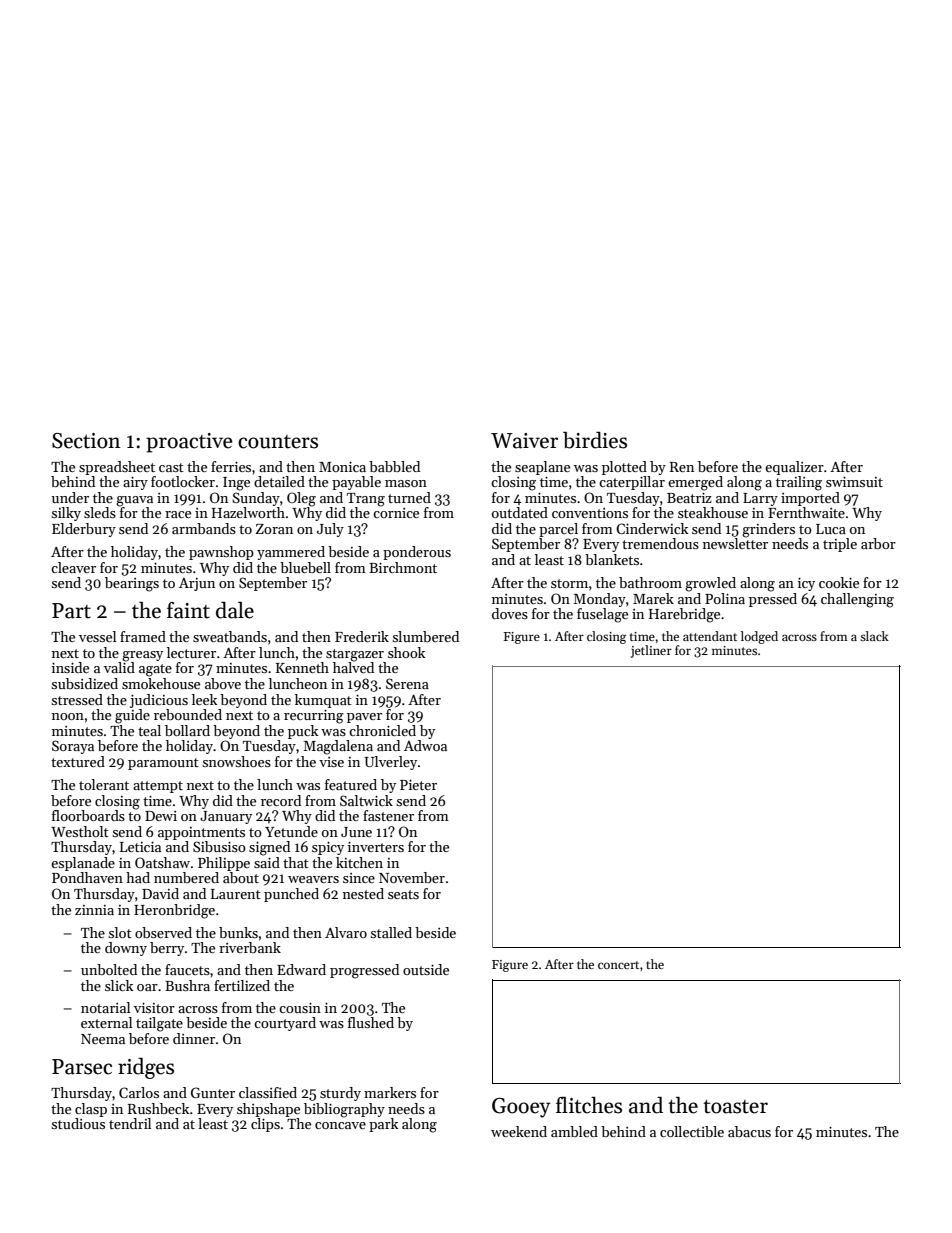  Describe the element at coordinates (418, 785) in the page. I see `Pieter` at that location.
